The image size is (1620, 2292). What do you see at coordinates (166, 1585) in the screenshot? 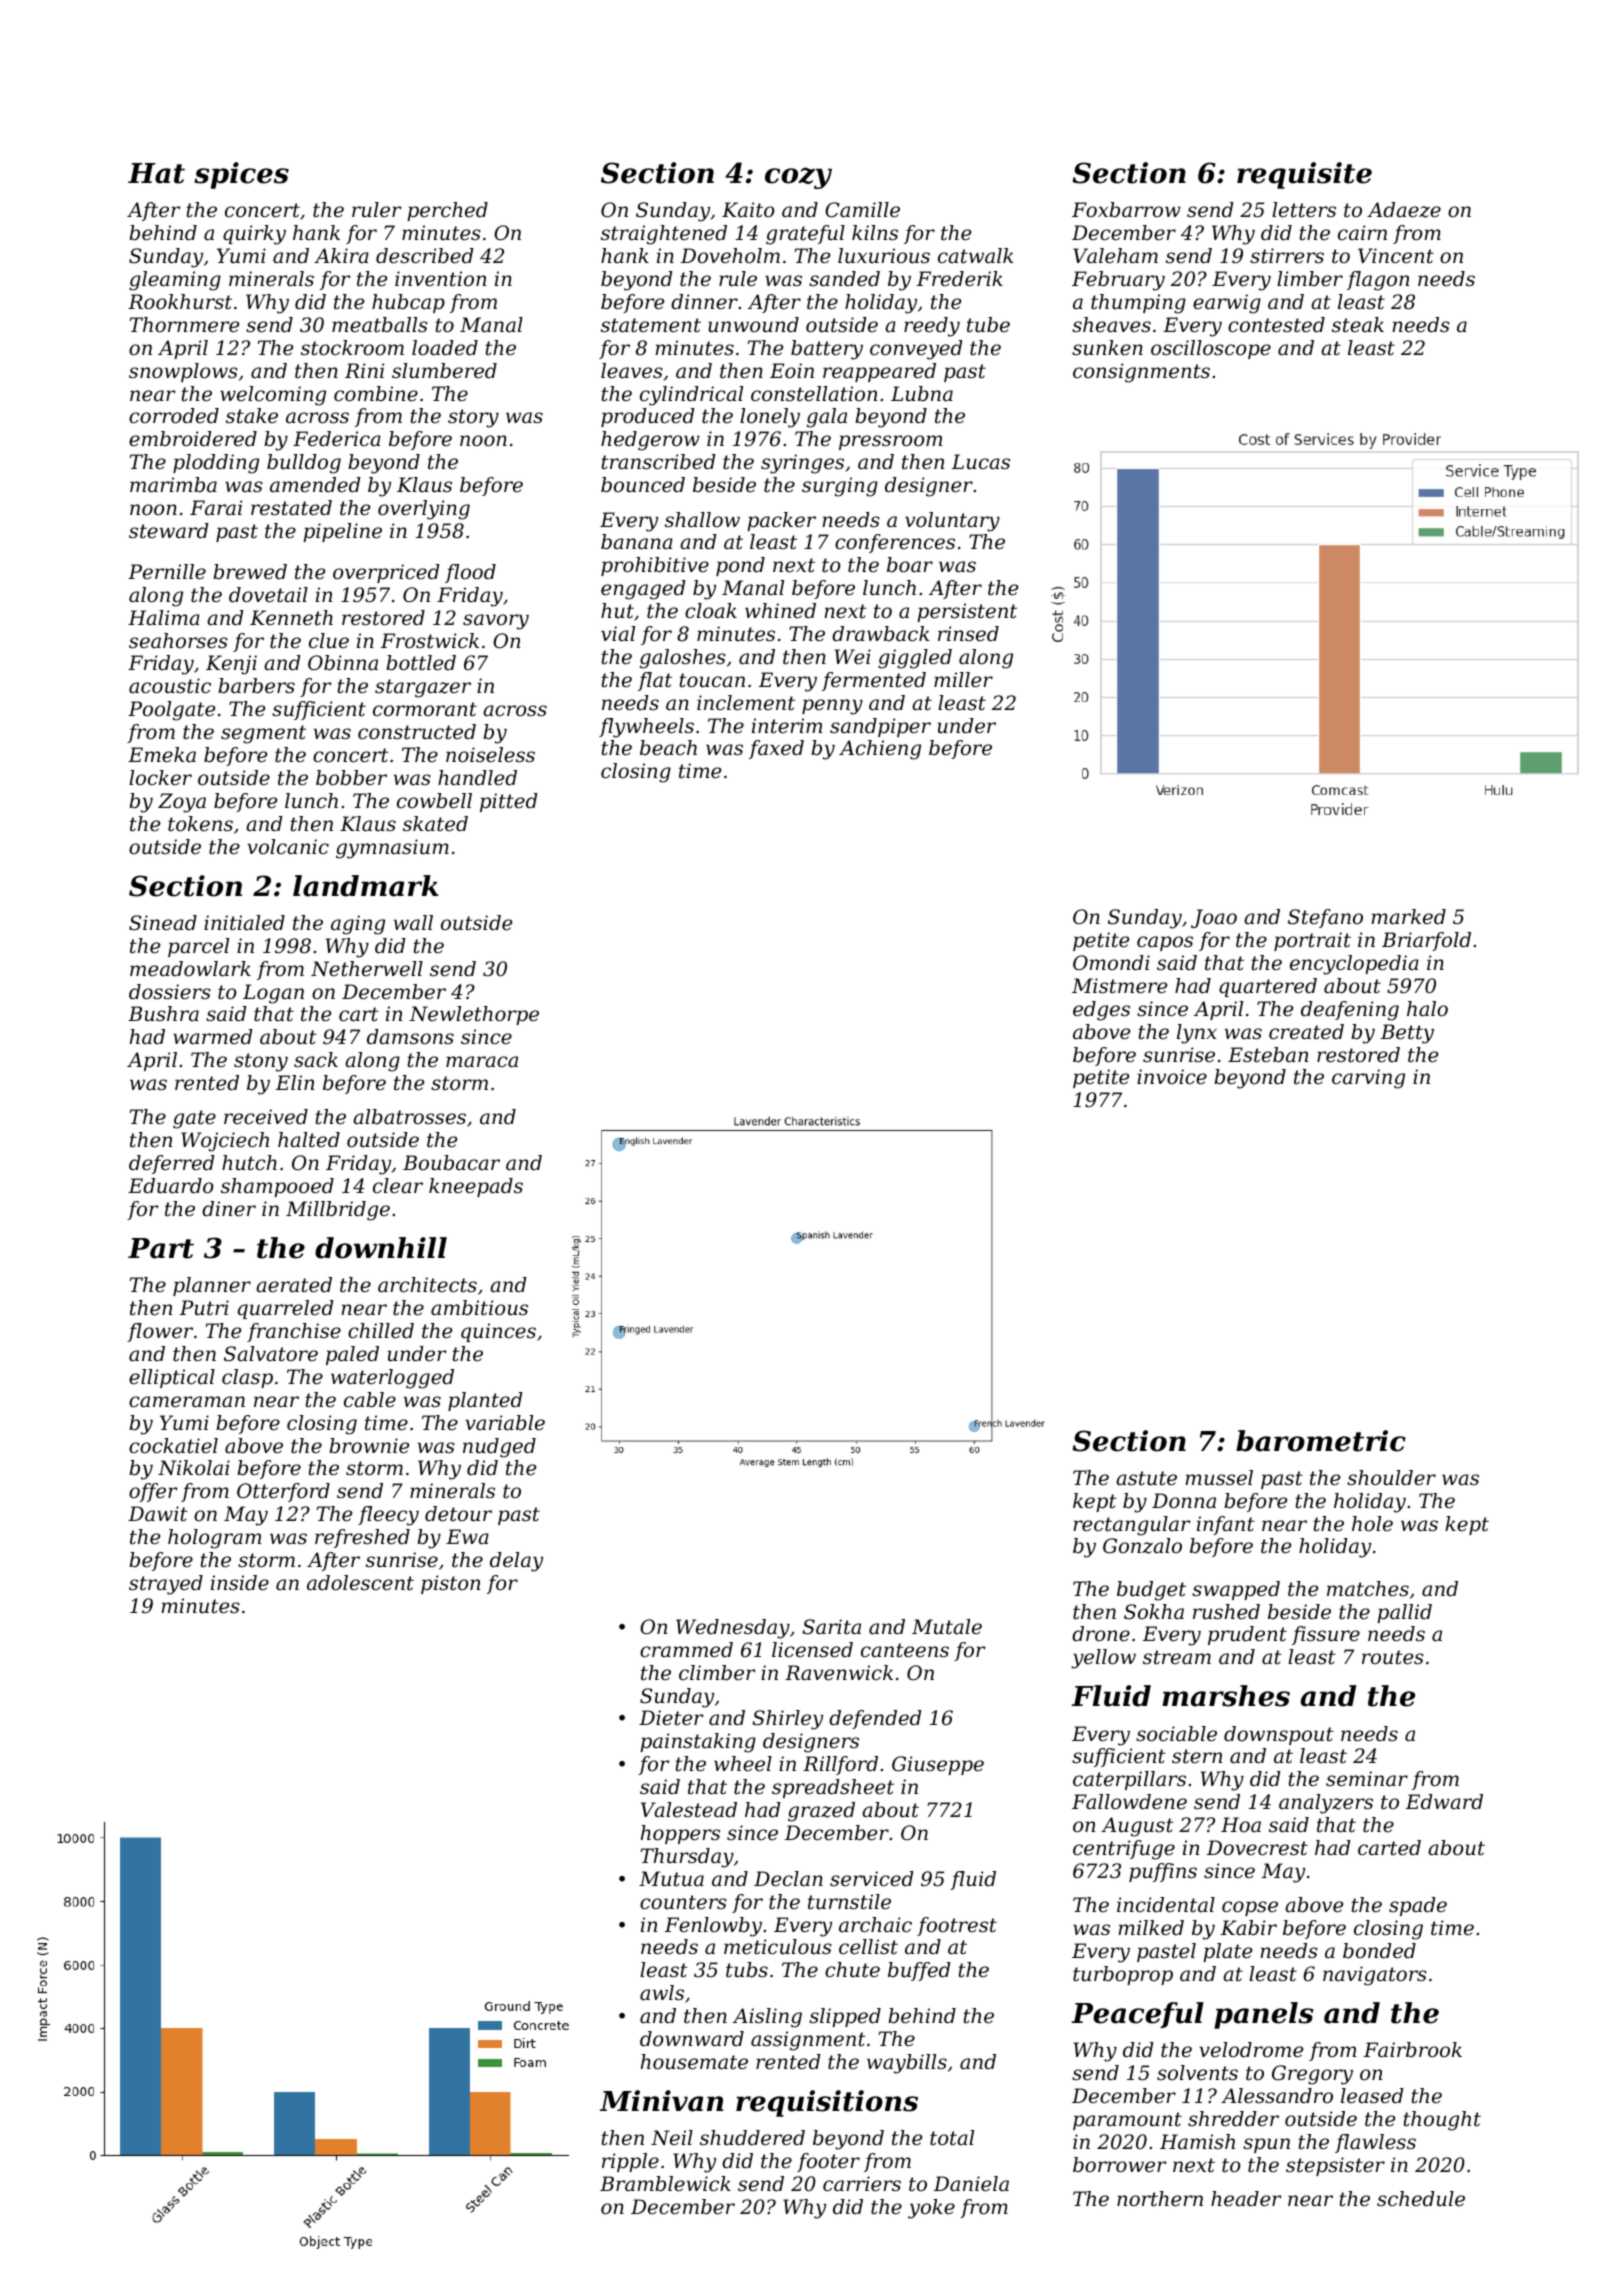
I see `strayed` at bounding box center [166, 1585].
